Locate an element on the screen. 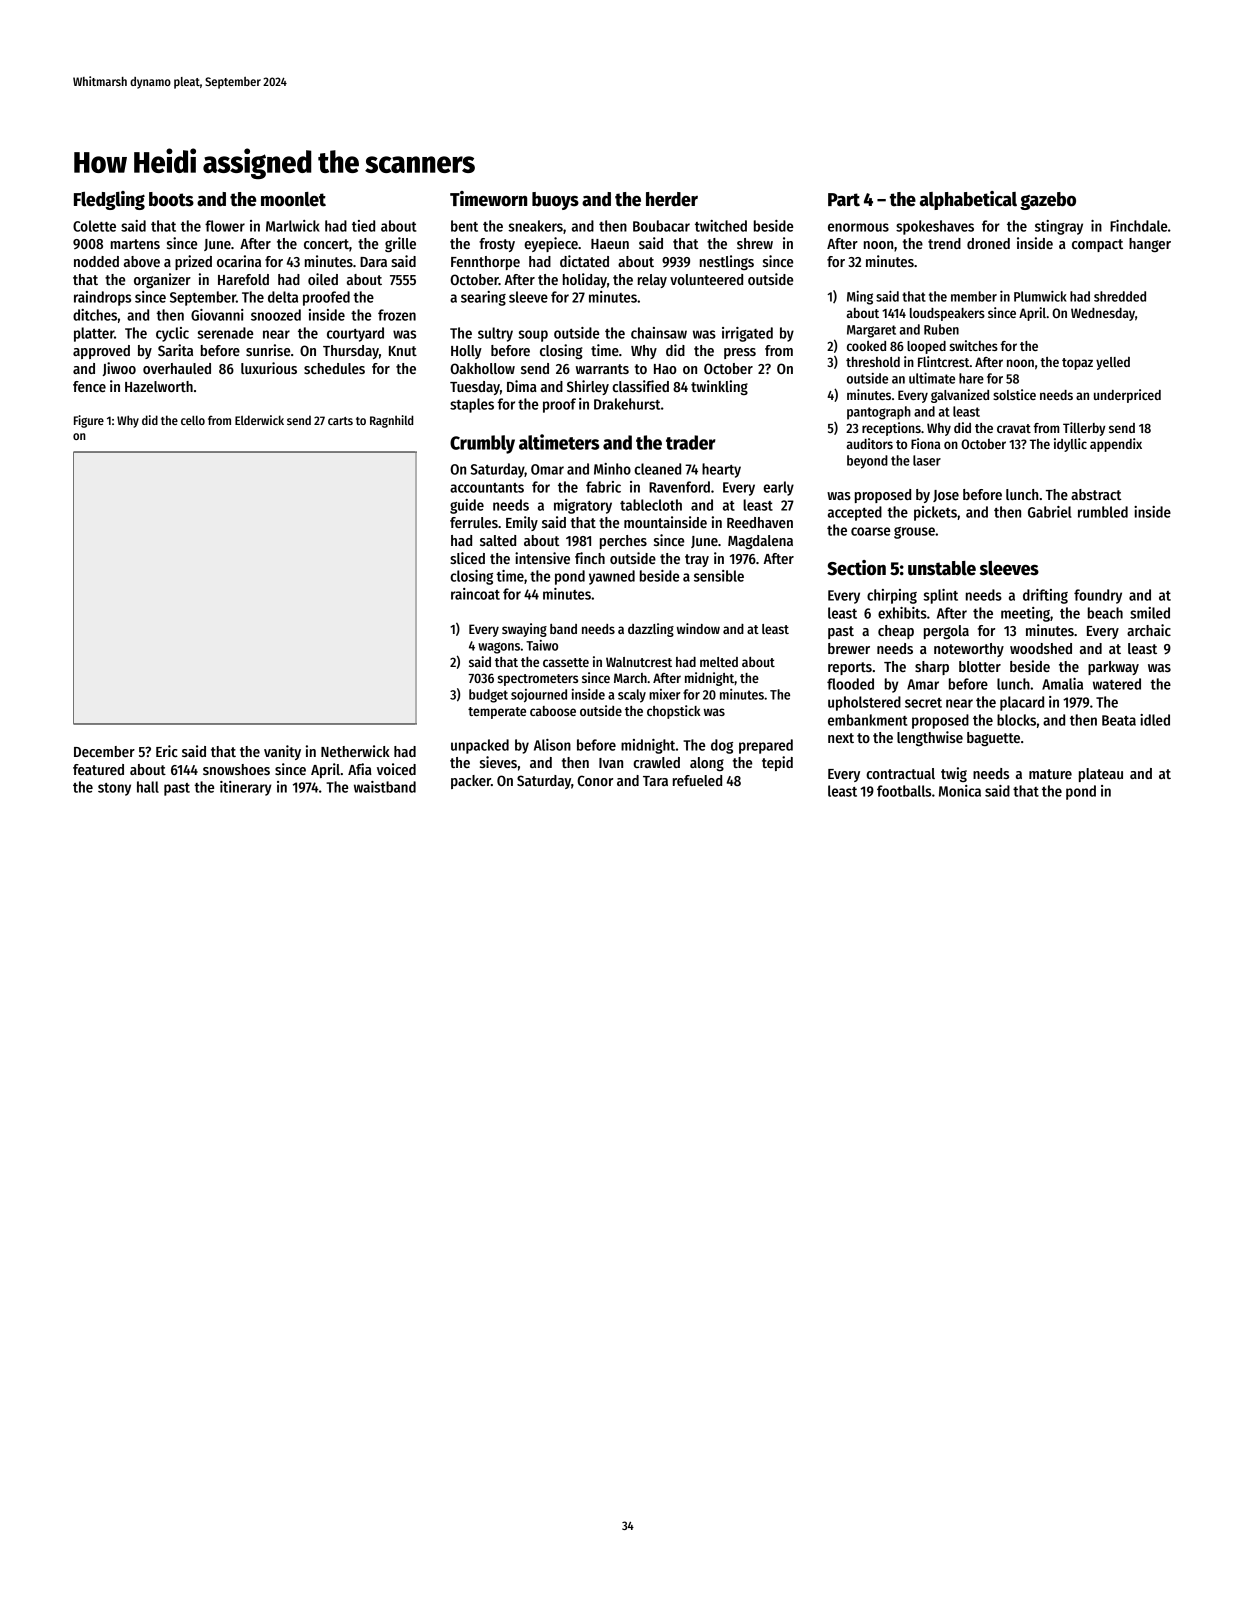 The height and width of the screenshot is (1610, 1244). meeting is located at coordinates (1025, 614).
